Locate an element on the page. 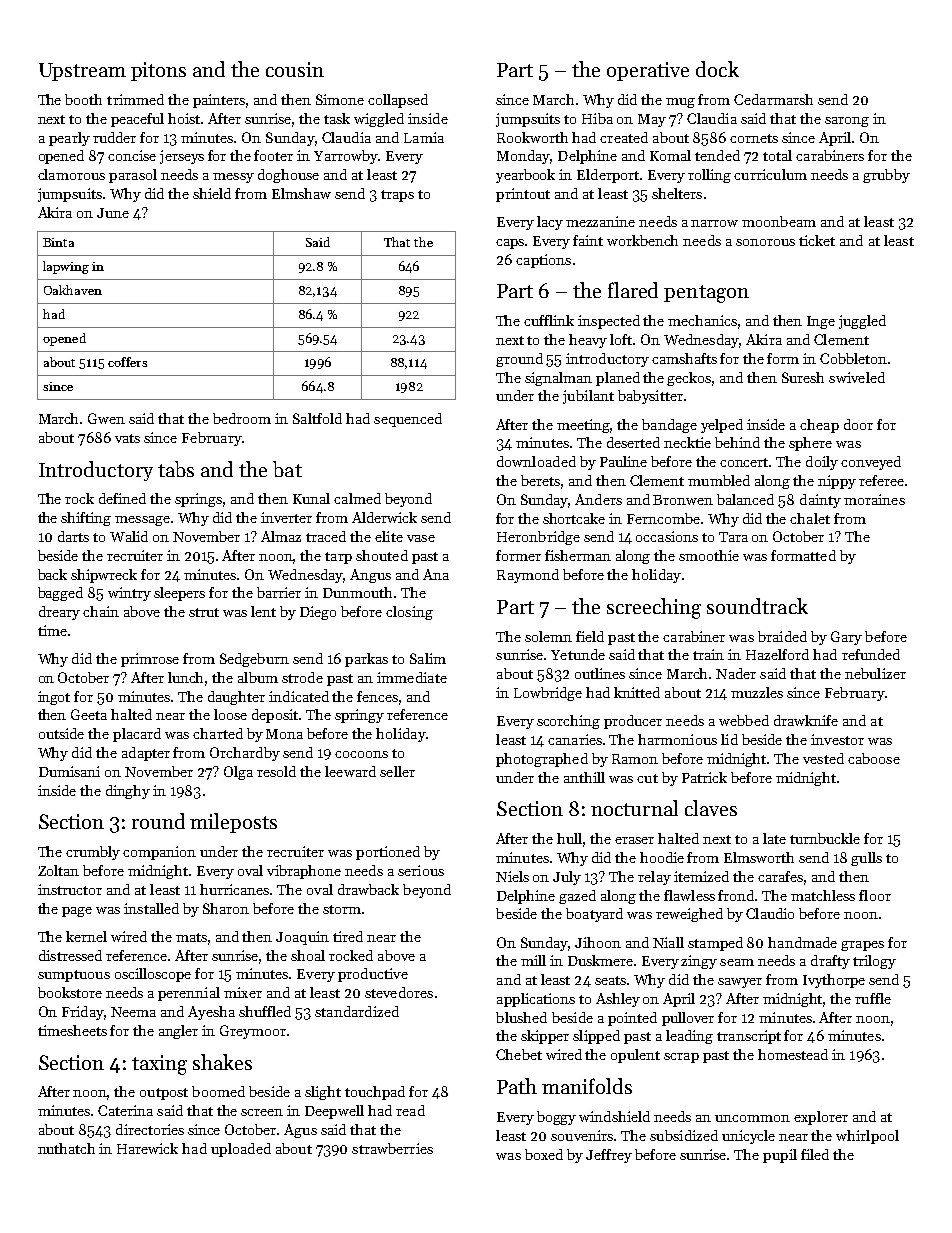 This image has width=952, height=1233. shipwreck is located at coordinates (104, 576).
